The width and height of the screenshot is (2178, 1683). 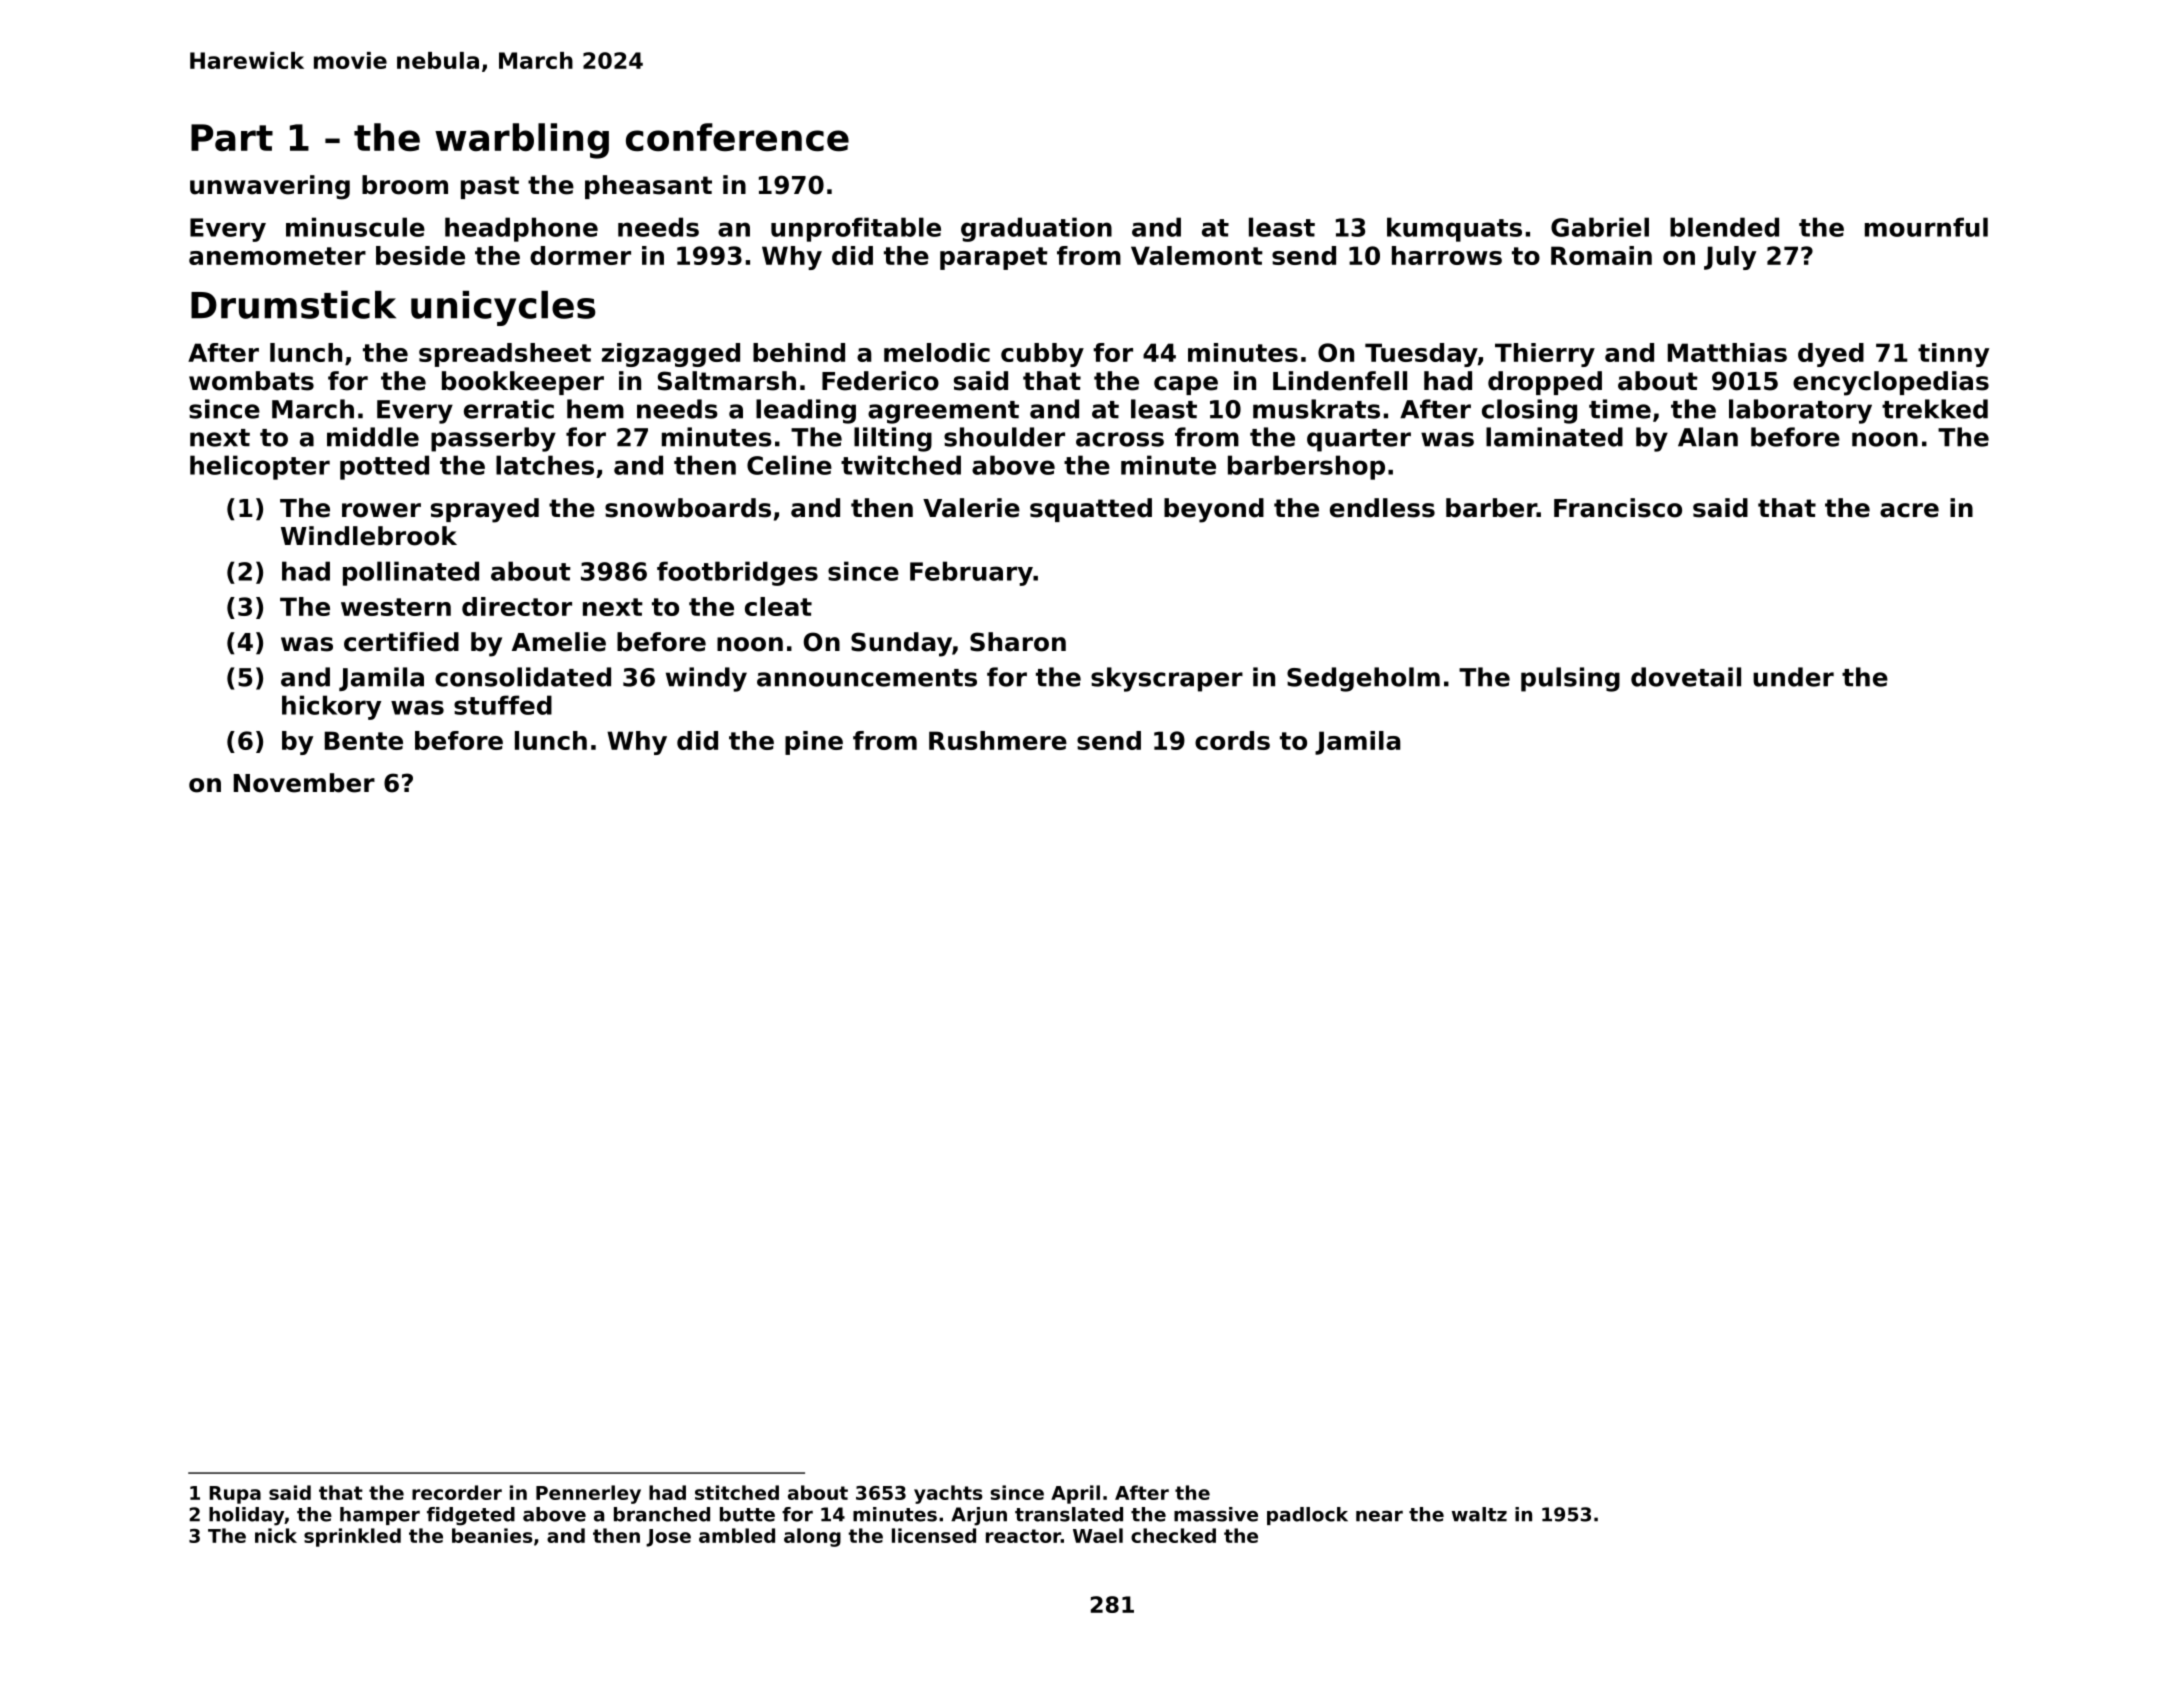 What do you see at coordinates (1036, 229) in the screenshot?
I see `graduation` at bounding box center [1036, 229].
